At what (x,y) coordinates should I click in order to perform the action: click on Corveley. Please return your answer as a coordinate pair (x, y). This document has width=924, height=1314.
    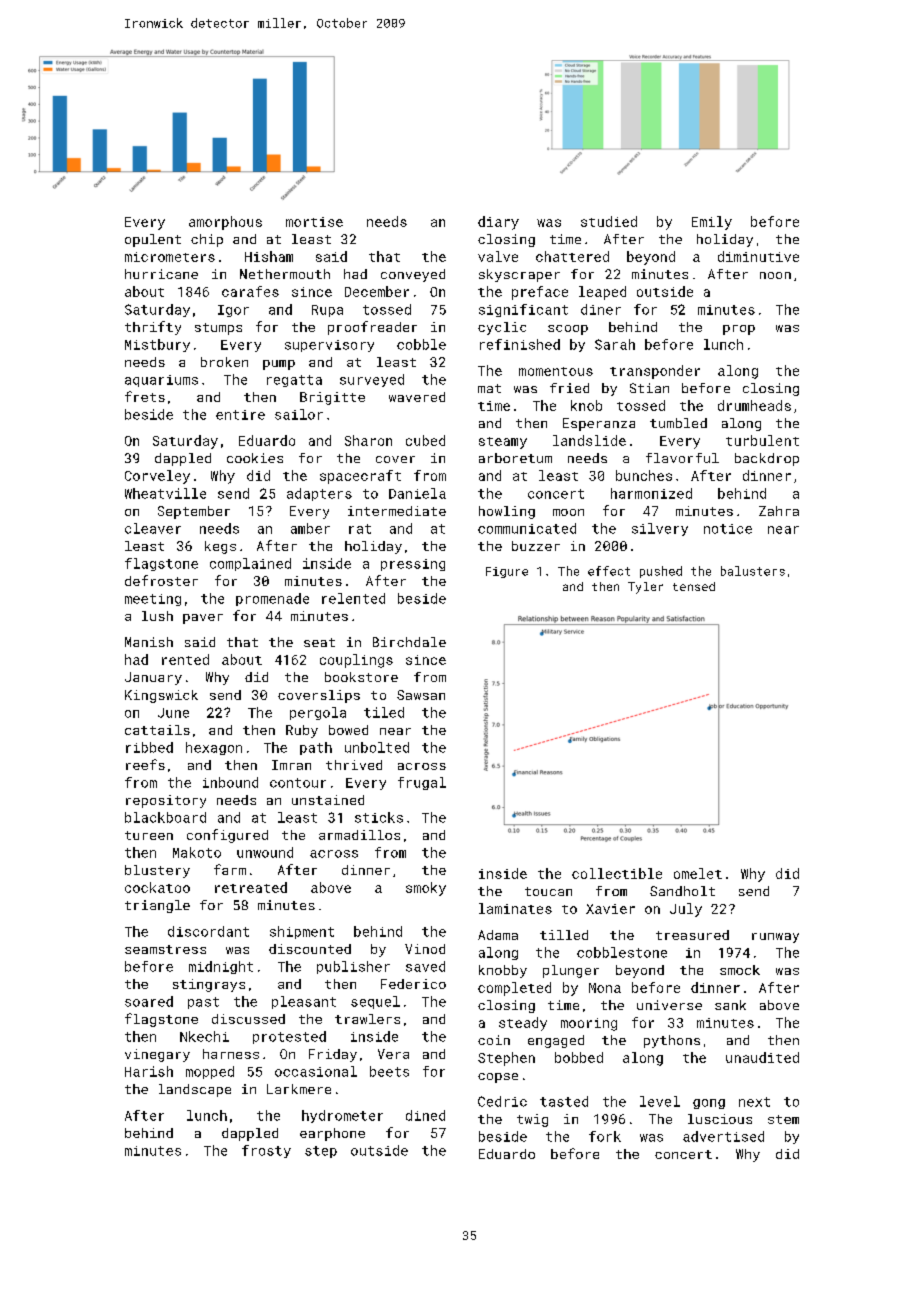
    Looking at the image, I should click on (157, 477).
